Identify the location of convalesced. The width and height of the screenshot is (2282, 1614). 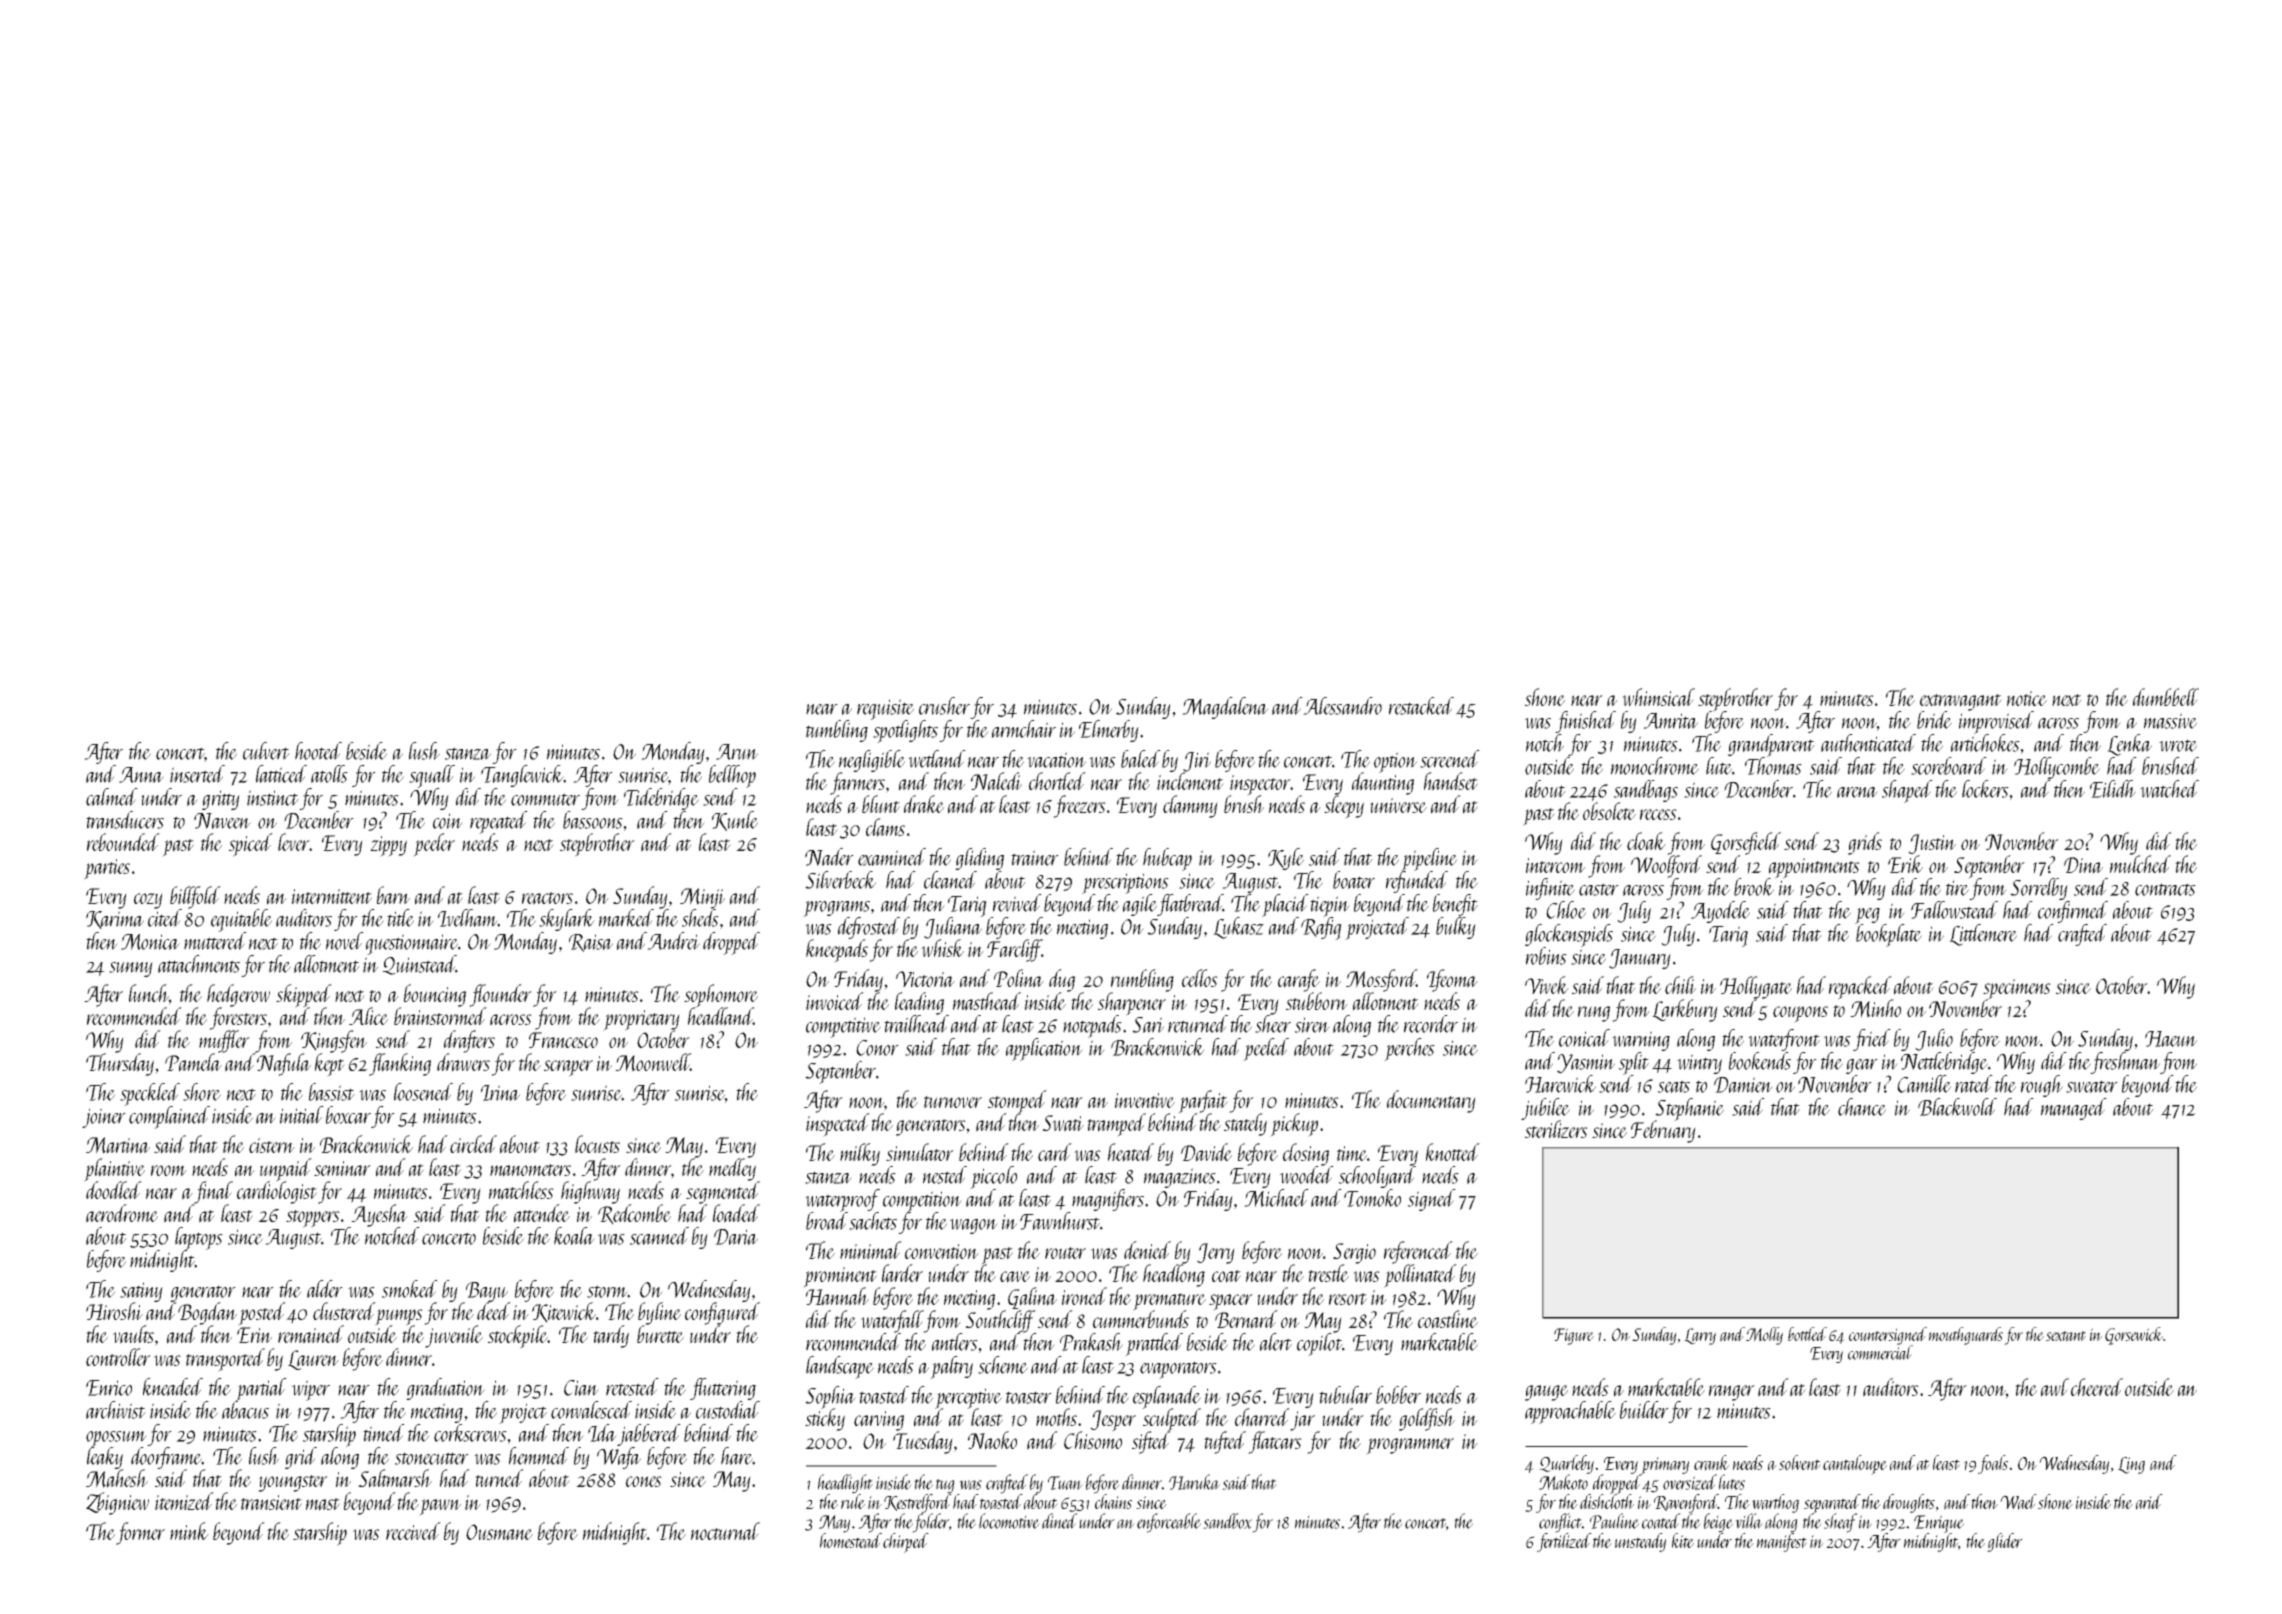
(591, 1410).
